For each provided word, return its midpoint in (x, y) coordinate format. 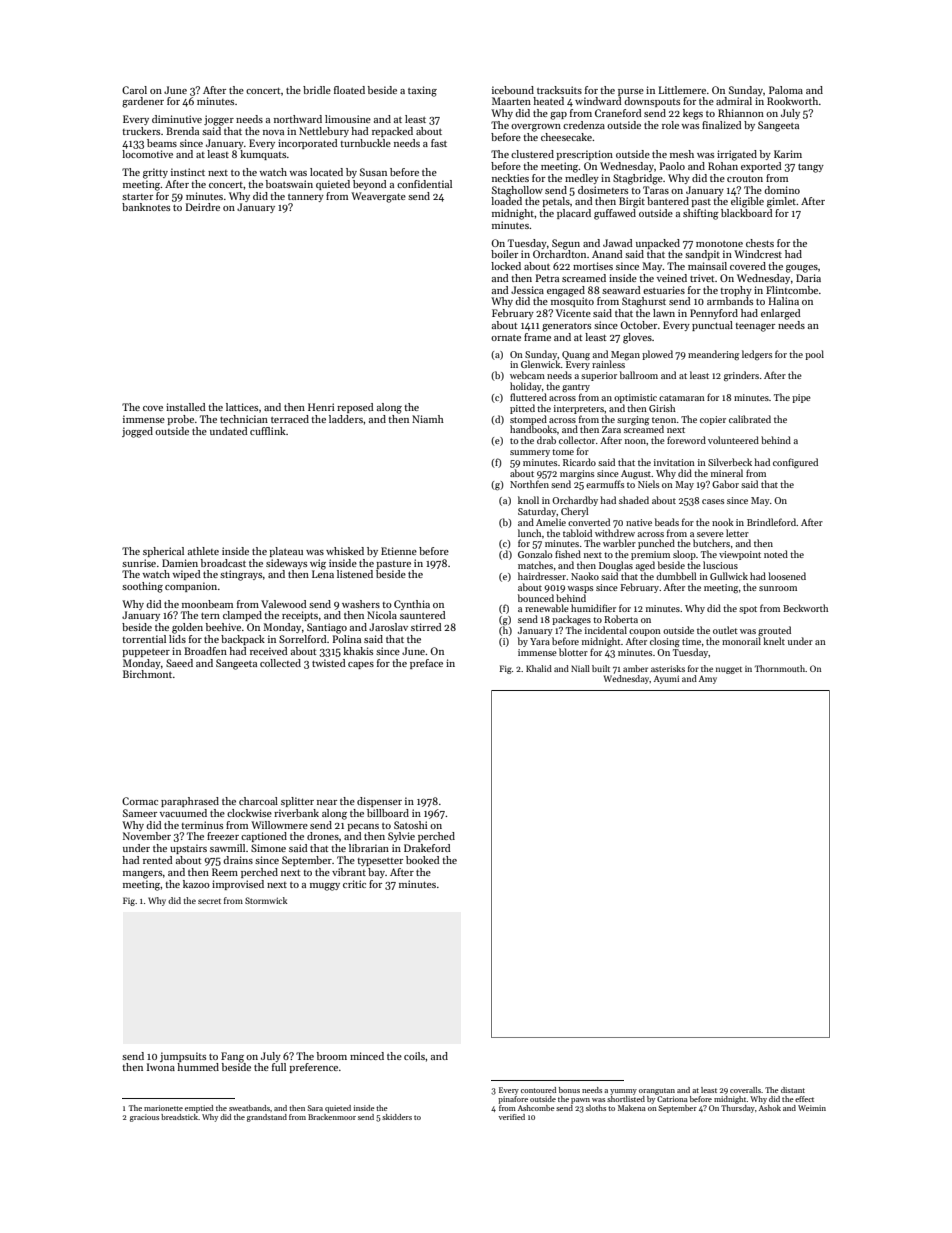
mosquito (572, 302)
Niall (580, 668)
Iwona (161, 1067)
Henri (321, 407)
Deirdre (203, 207)
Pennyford (714, 314)
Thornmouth (780, 668)
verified (512, 1117)
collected (280, 663)
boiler (504, 254)
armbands (730, 301)
